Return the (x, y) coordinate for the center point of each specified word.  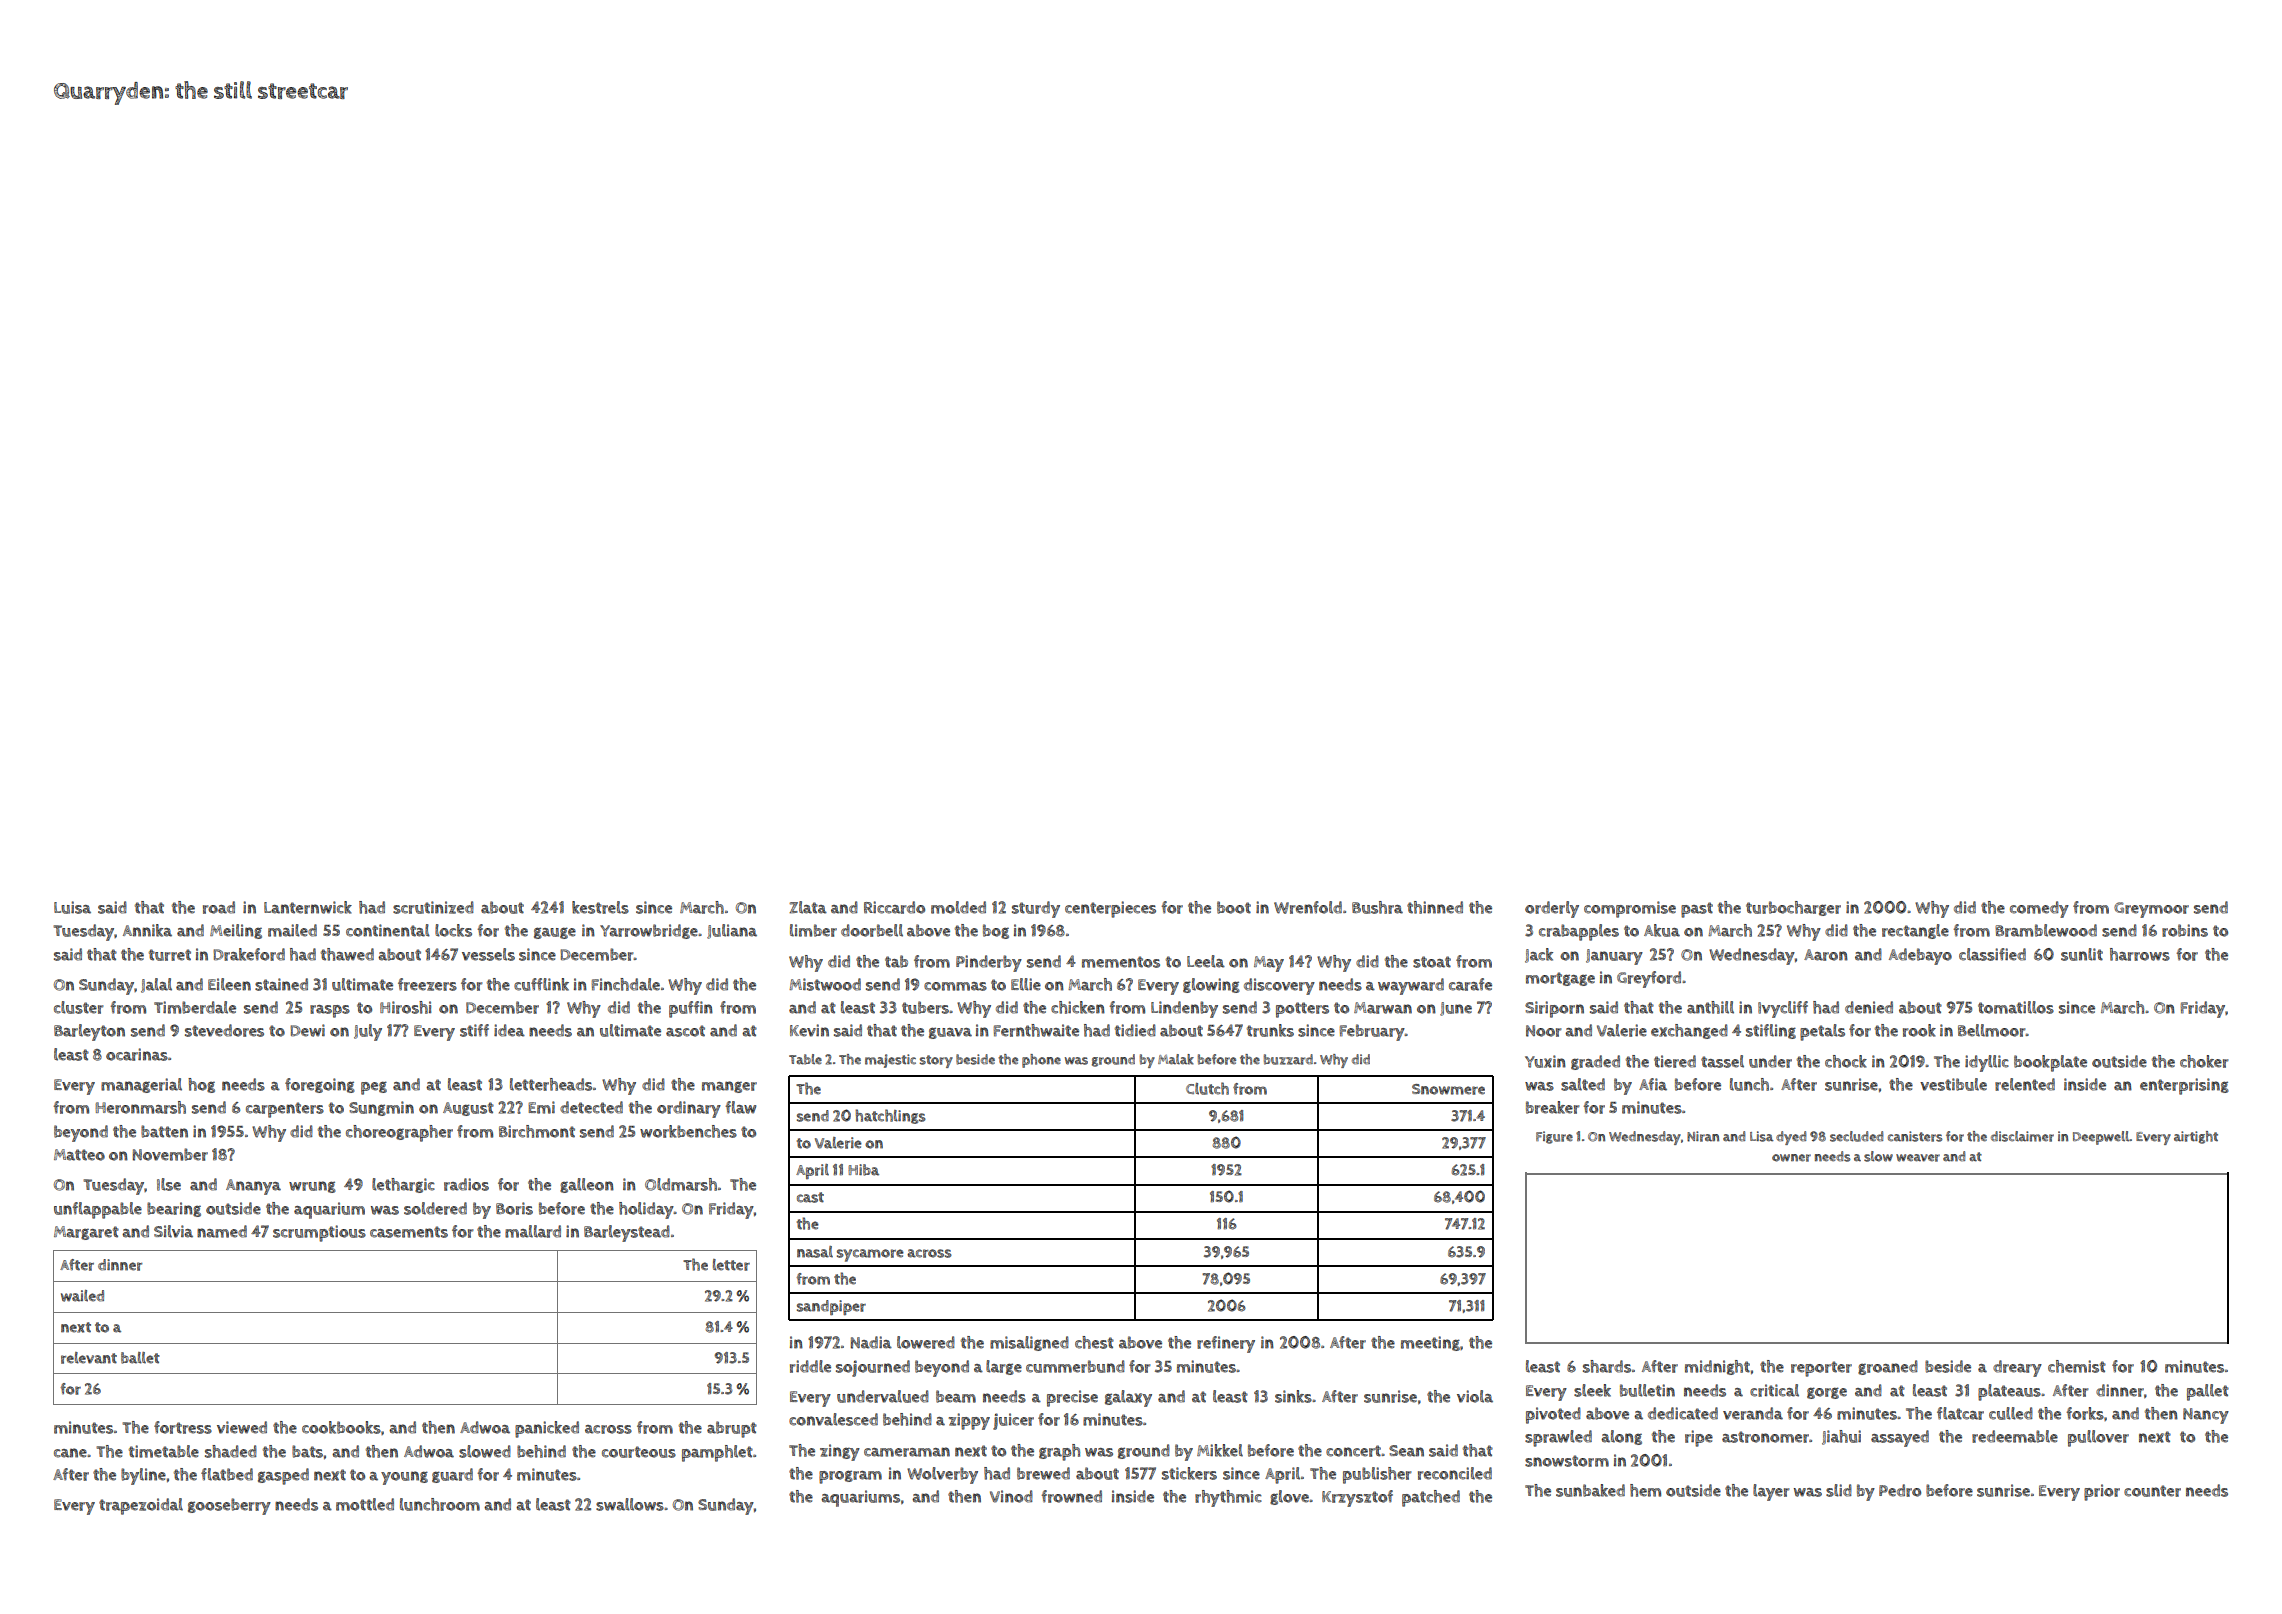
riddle (810, 1366)
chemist (2077, 1366)
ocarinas (137, 1054)
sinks (1293, 1396)
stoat (1432, 962)
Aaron (1826, 955)
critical (1774, 1390)
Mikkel (1220, 1450)
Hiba (863, 1170)
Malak (1176, 1059)
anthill (1710, 1007)
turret (170, 955)
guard (452, 1475)
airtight (2196, 1137)
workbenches (688, 1131)
